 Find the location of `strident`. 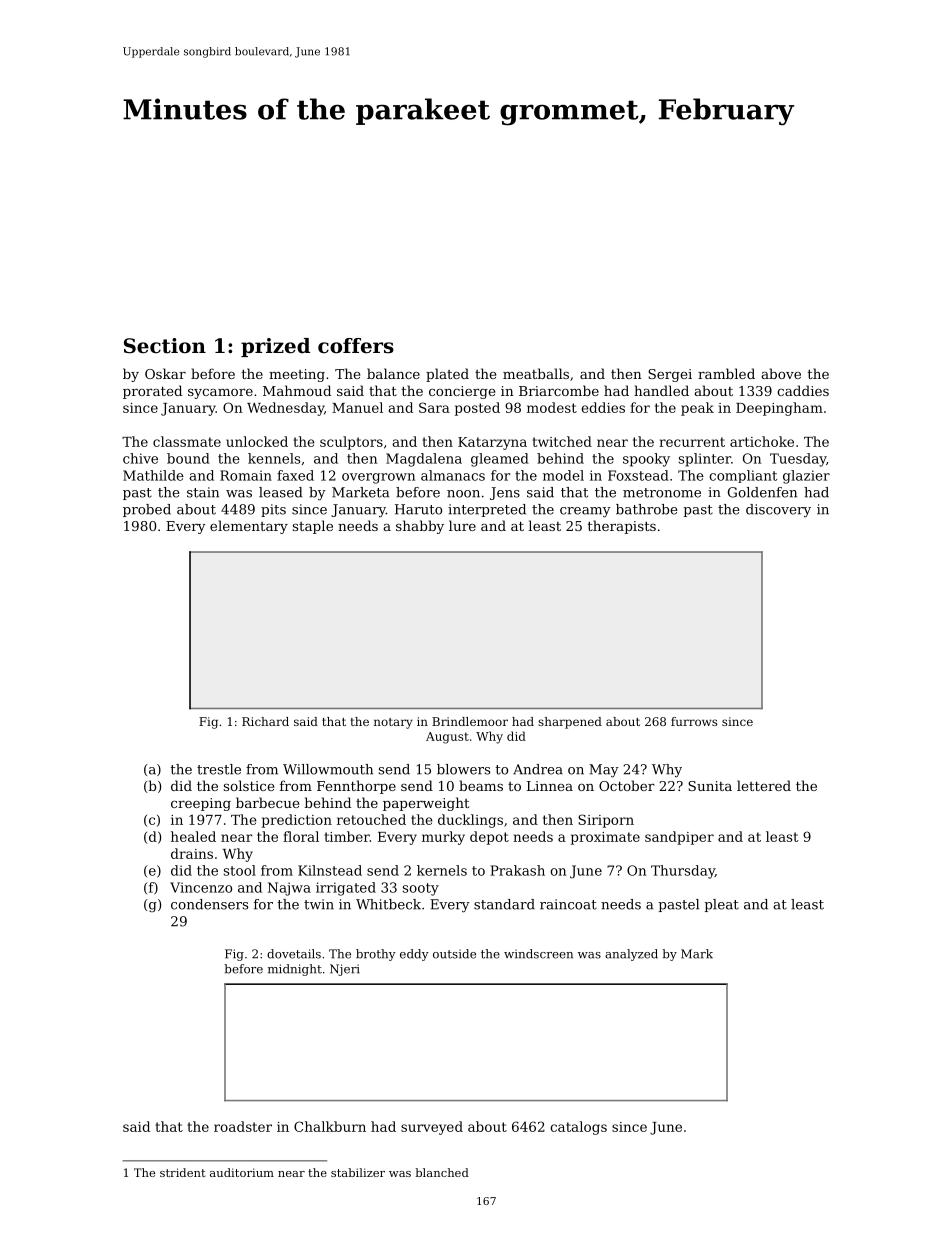

strident is located at coordinates (183, 1172).
